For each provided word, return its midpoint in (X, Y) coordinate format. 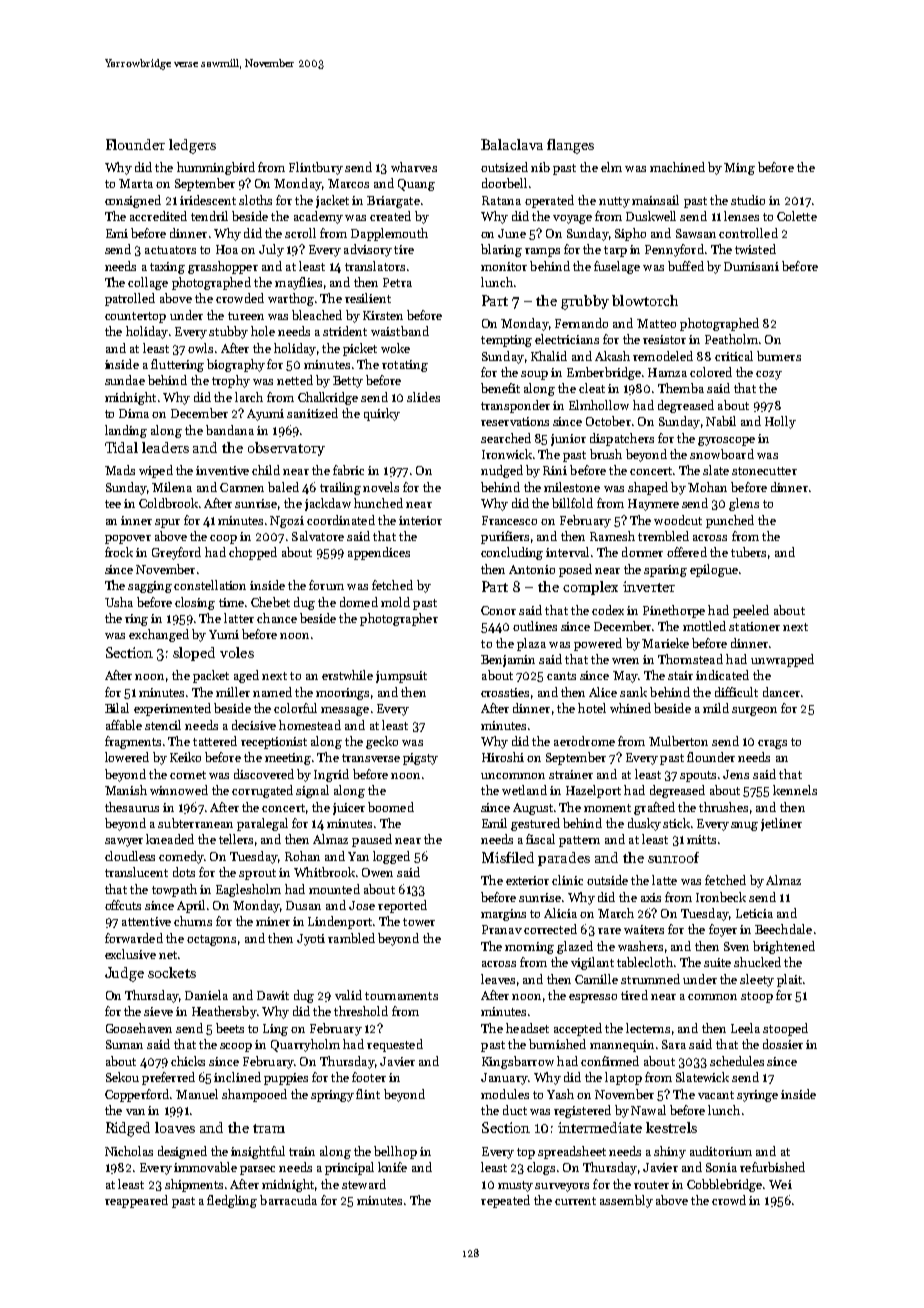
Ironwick (507, 454)
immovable (205, 1167)
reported (402, 906)
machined (677, 167)
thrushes (723, 807)
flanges (570, 146)
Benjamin (508, 661)
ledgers (192, 146)
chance (277, 618)
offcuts (123, 905)
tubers (748, 552)
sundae (125, 380)
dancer (781, 692)
